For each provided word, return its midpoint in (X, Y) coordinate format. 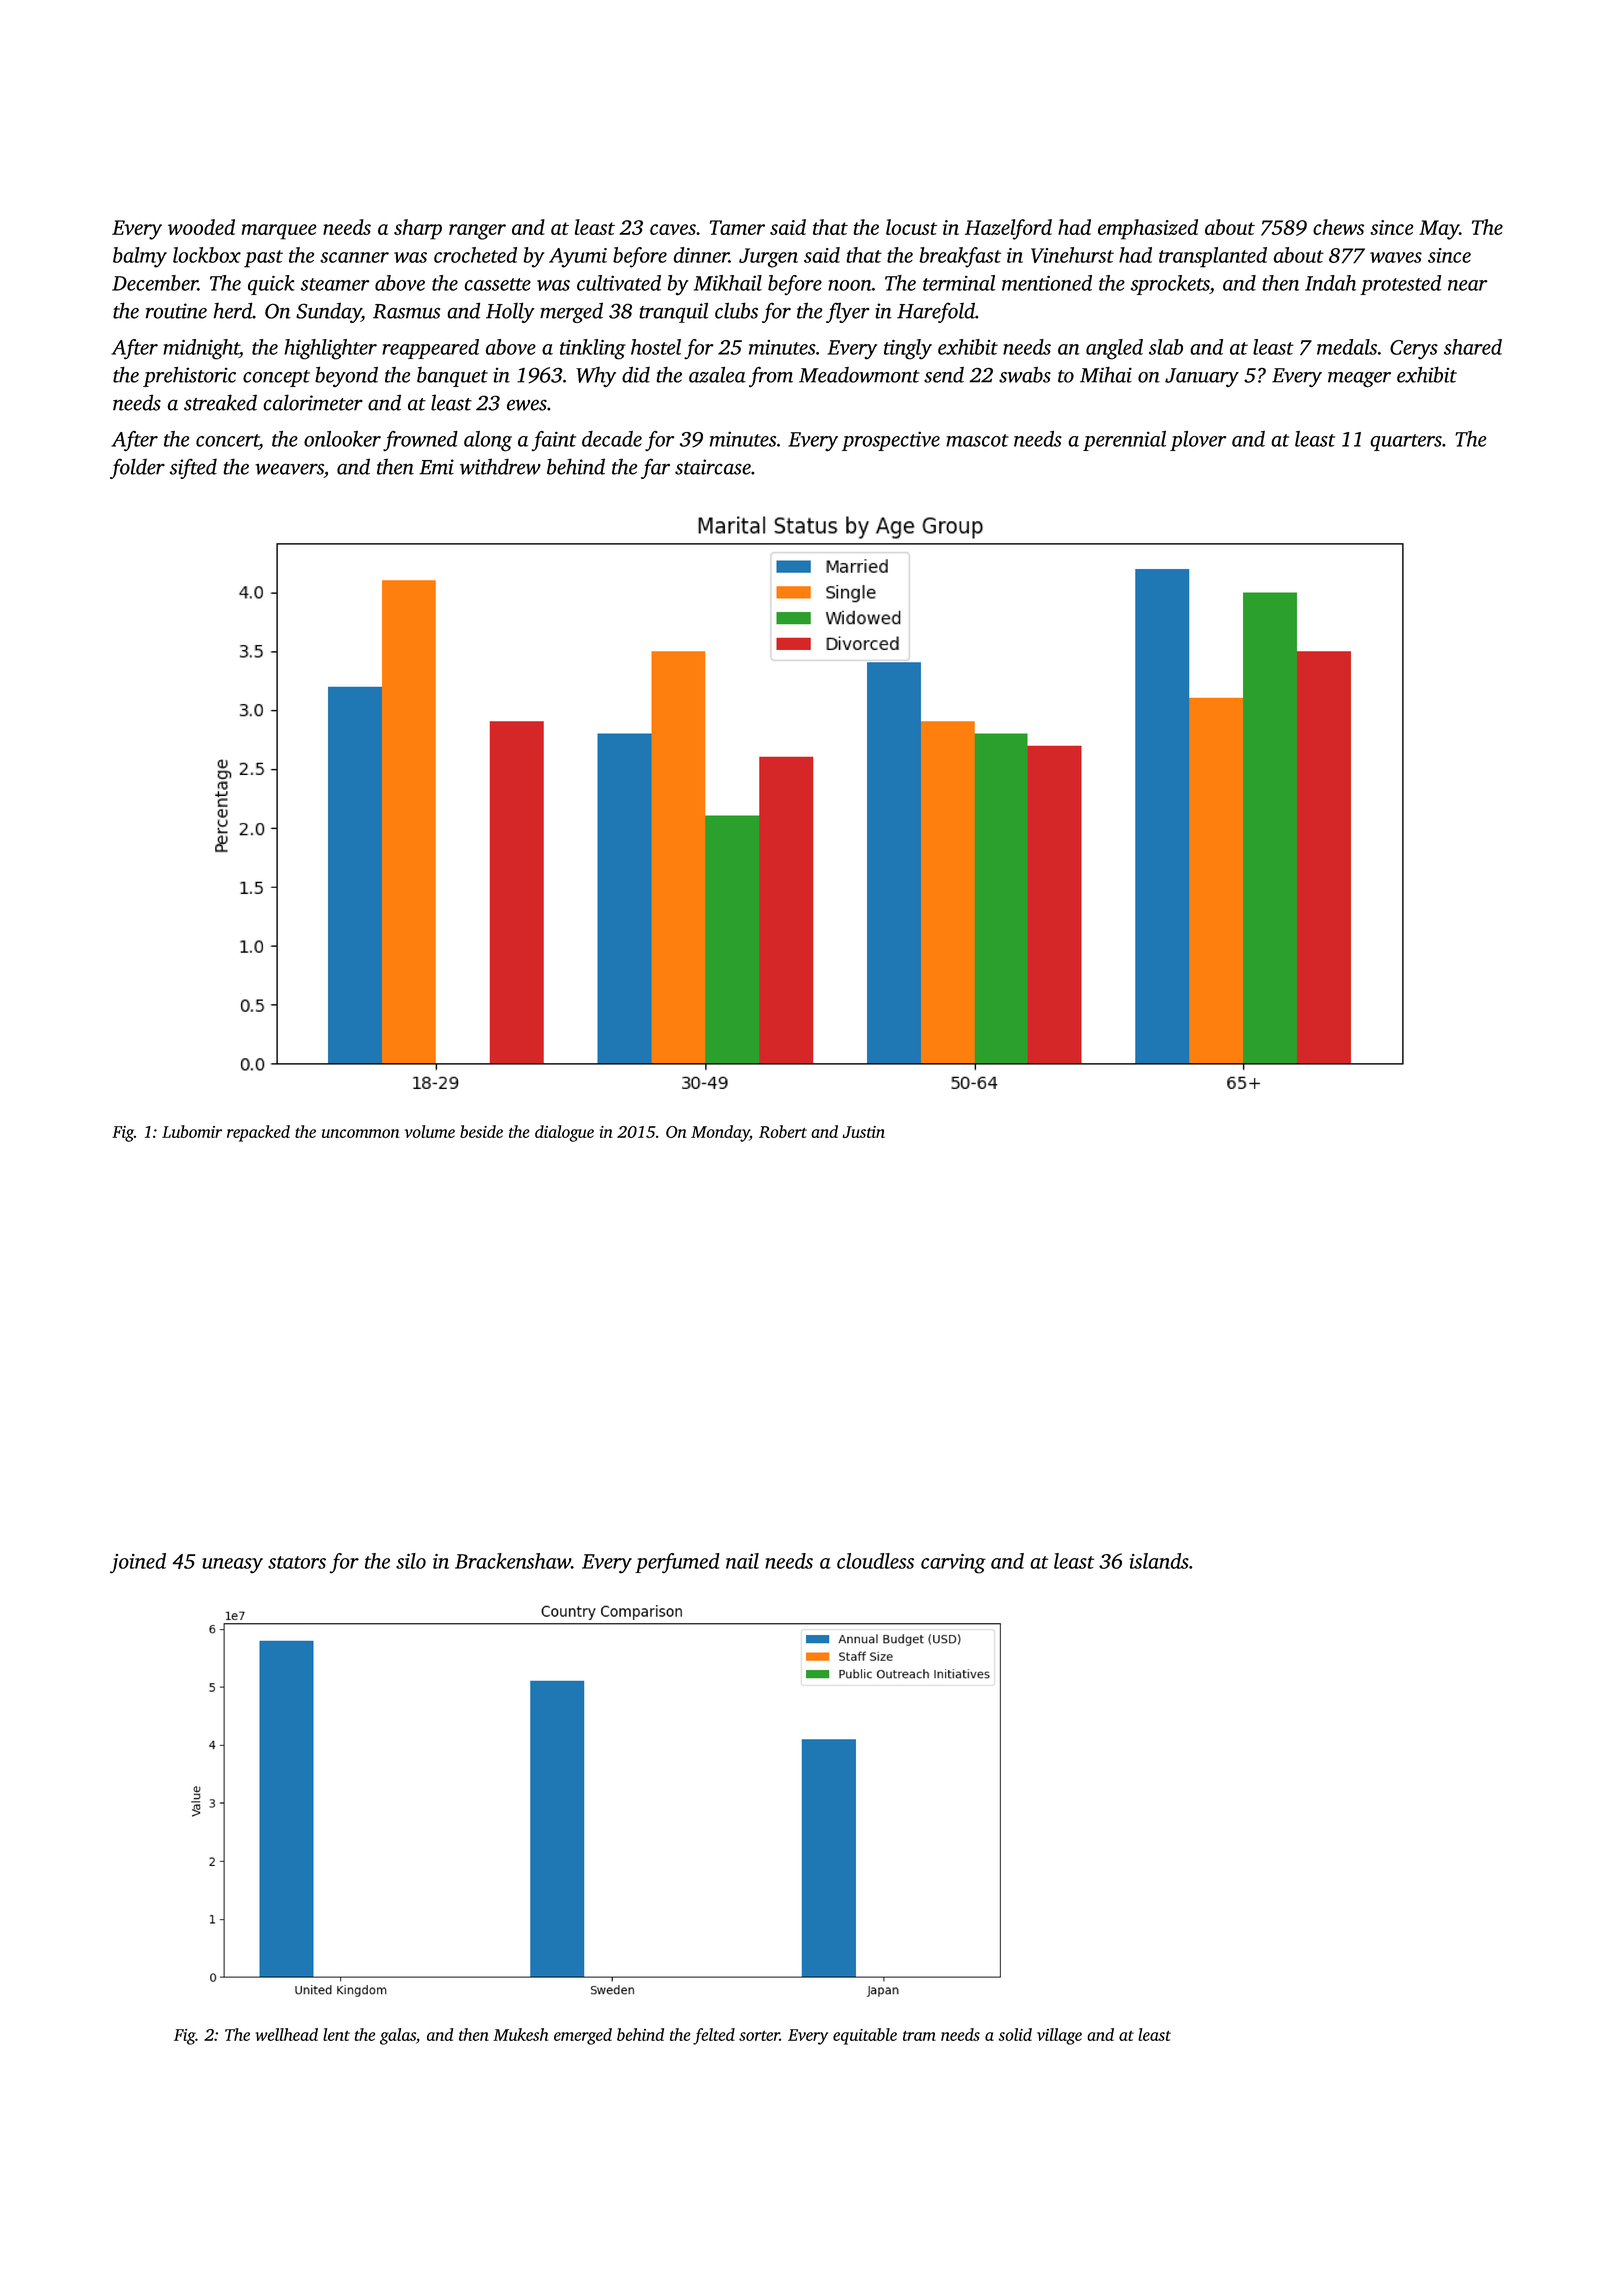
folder (137, 468)
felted (714, 2036)
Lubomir (192, 1131)
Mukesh (520, 2034)
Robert (783, 1131)
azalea (717, 374)
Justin (864, 1132)
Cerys (1414, 349)
